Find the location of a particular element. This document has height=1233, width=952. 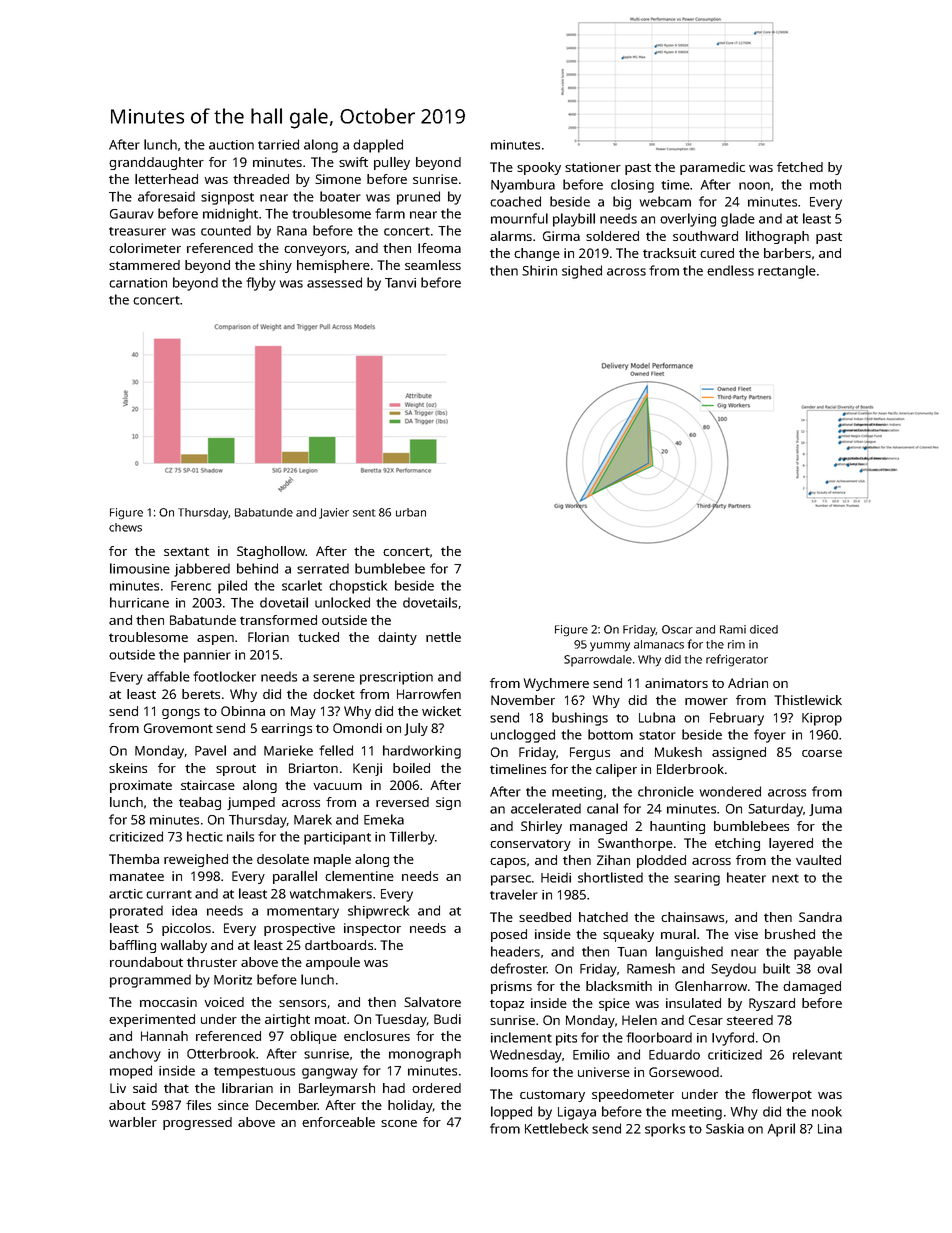

enforceable is located at coordinates (338, 1122).
